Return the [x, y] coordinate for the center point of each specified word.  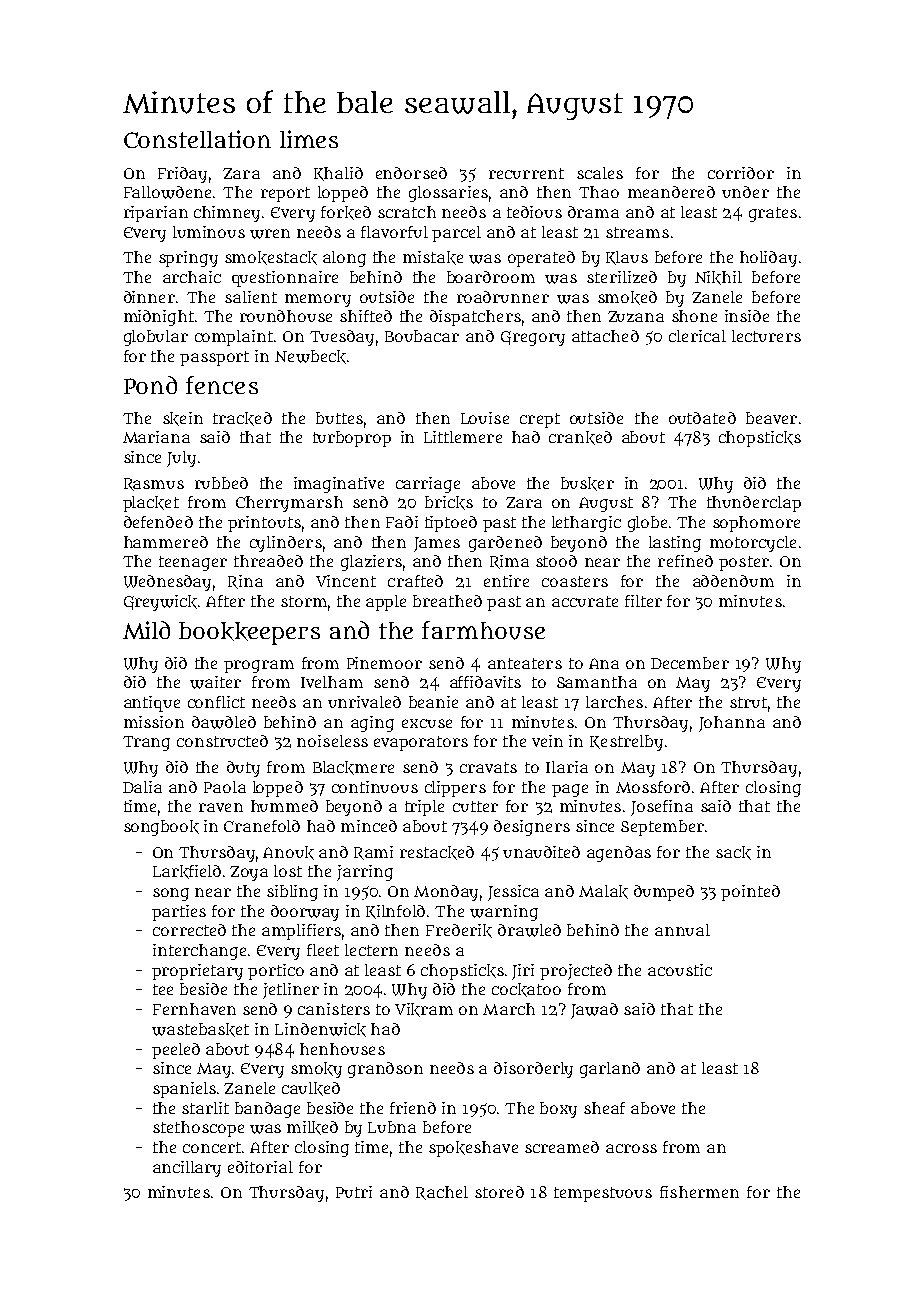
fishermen [699, 1192]
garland [610, 1070]
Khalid [338, 174]
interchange [199, 952]
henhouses [342, 1049]
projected [576, 972]
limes [309, 139]
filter [643, 601]
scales [600, 173]
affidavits [485, 682]
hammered [166, 542]
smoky [316, 1070]
